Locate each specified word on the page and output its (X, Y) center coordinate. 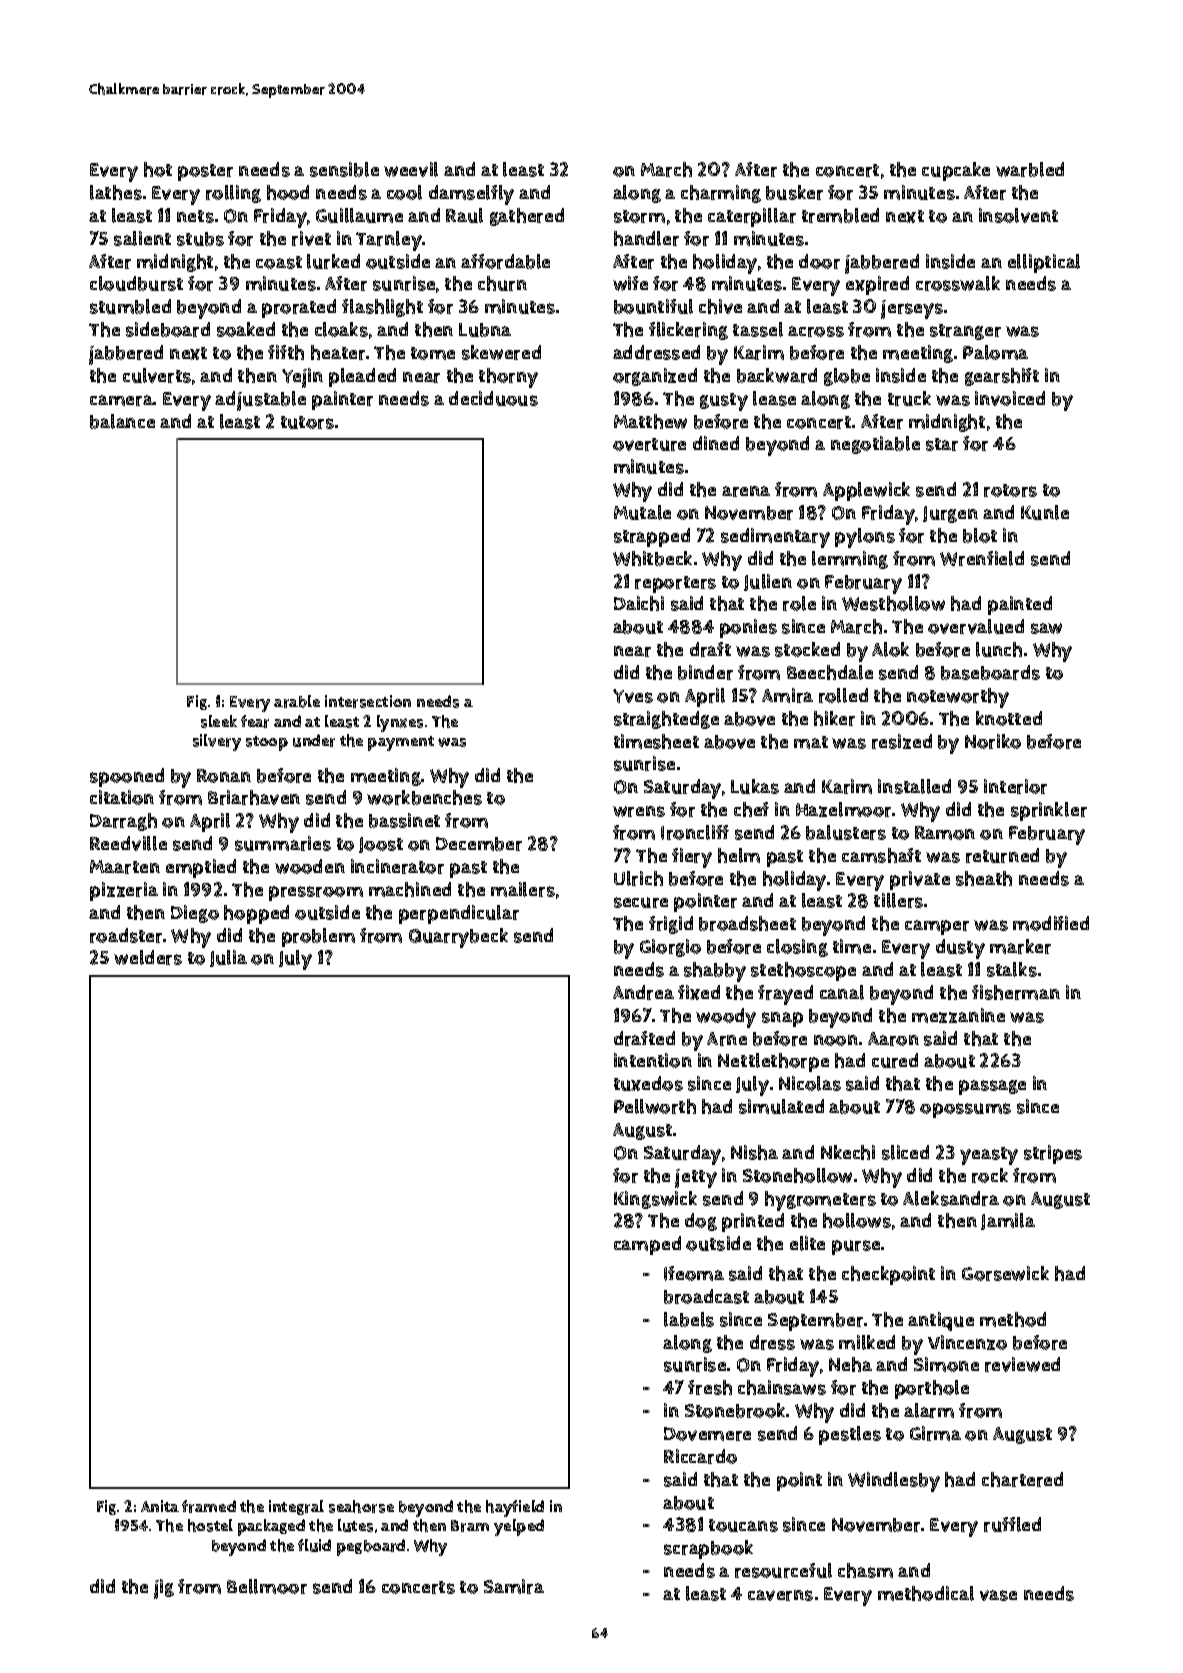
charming (721, 194)
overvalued (976, 626)
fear (255, 721)
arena (746, 491)
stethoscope (803, 971)
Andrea (643, 992)
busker (794, 192)
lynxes (400, 723)
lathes (116, 192)
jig (164, 1589)
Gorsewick (1005, 1273)
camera (122, 400)
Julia (228, 958)
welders (148, 957)
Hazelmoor (843, 809)
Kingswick (655, 1200)
